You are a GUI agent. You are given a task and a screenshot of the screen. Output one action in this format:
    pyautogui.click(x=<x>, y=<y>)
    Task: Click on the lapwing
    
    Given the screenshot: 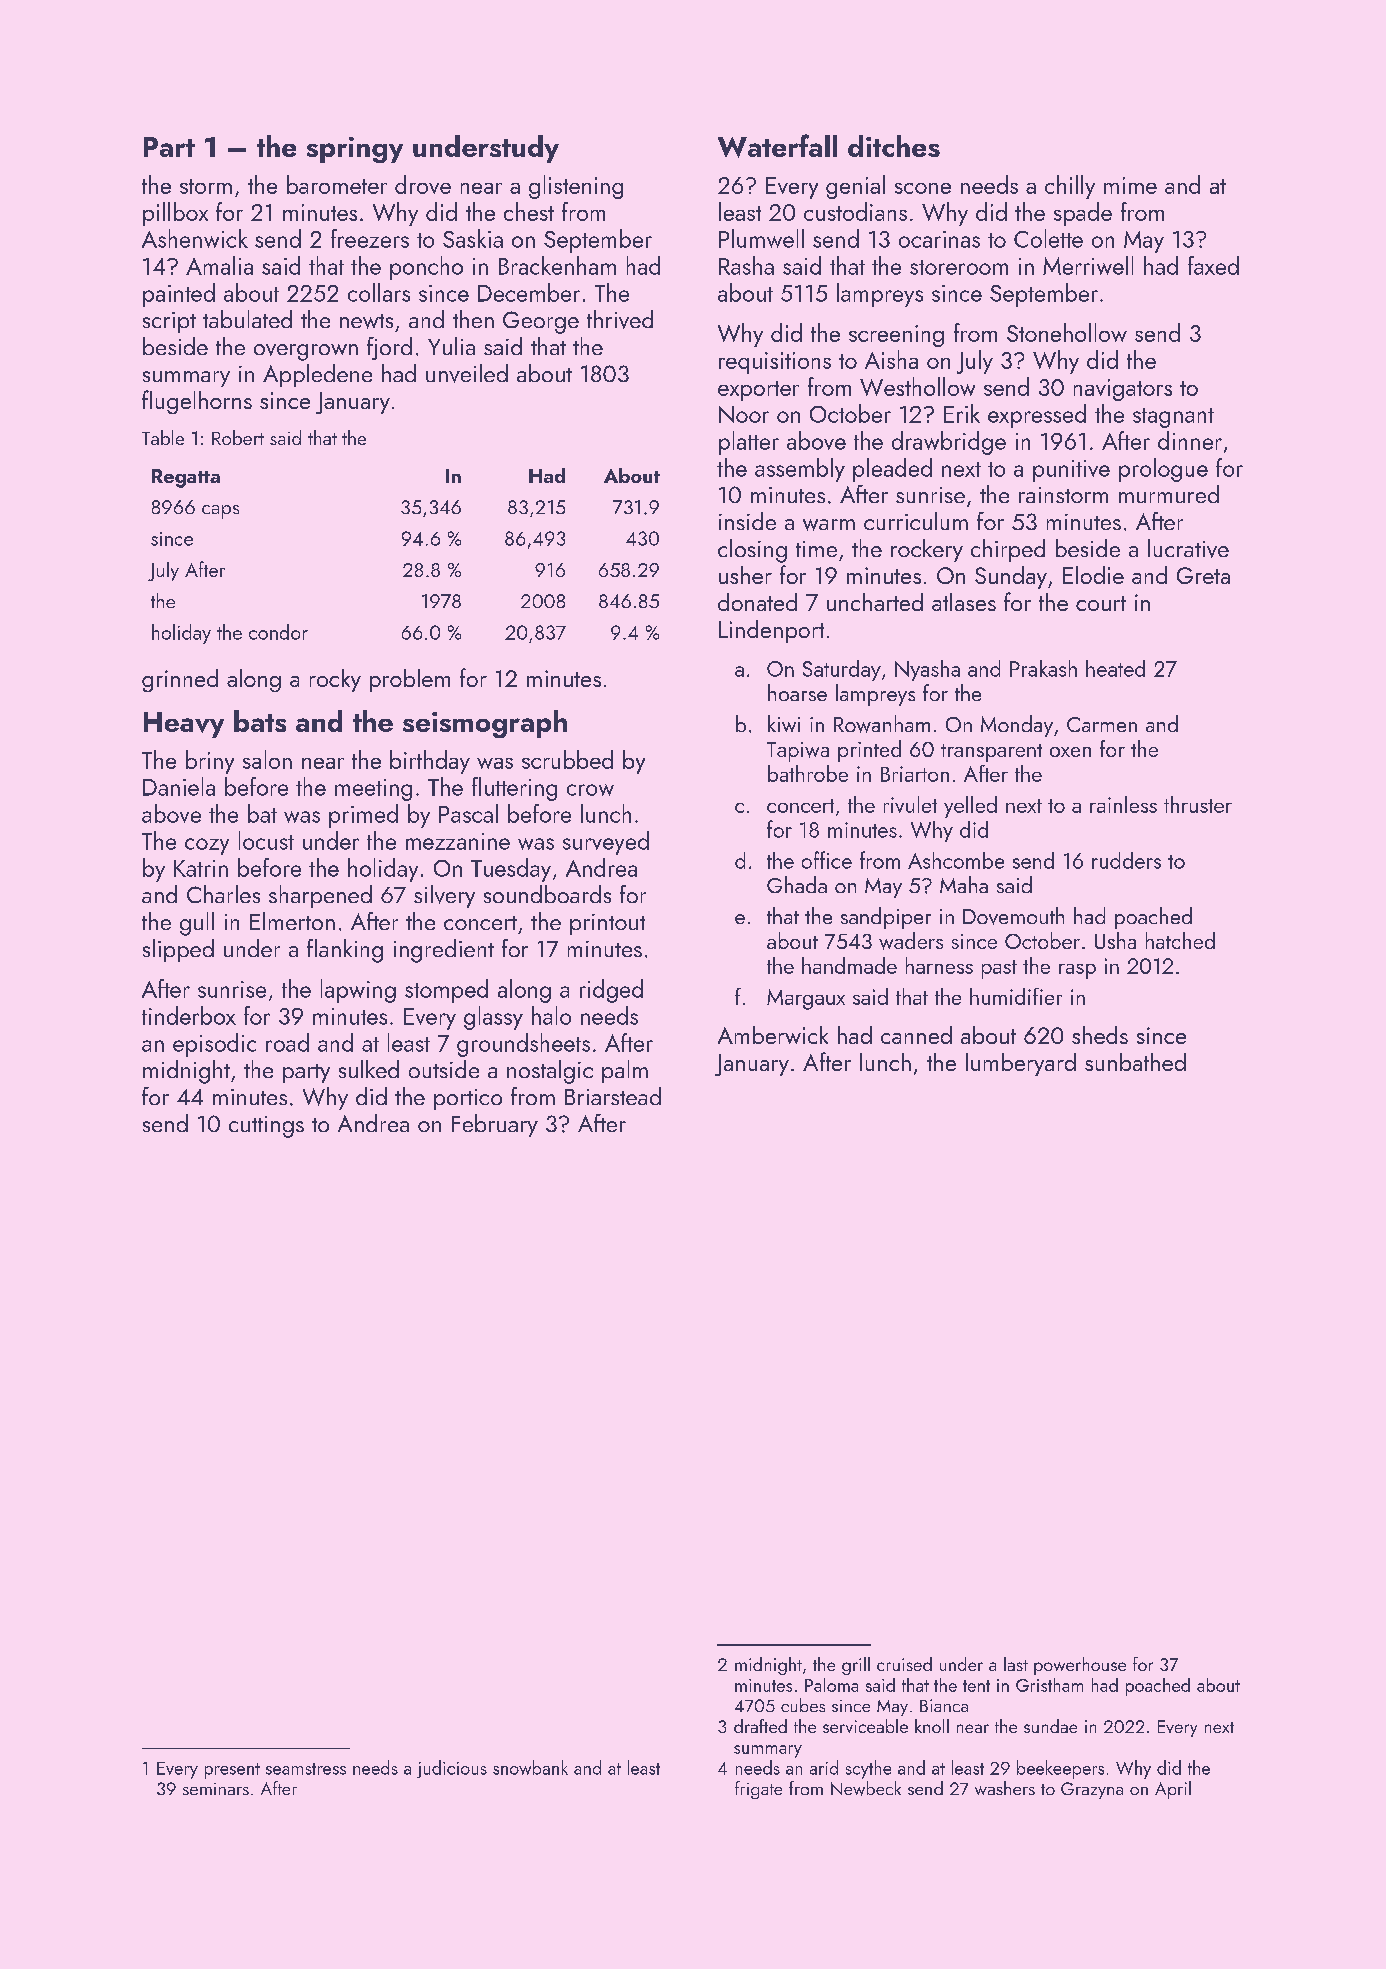 What is the action you would take?
    pyautogui.click(x=358, y=991)
